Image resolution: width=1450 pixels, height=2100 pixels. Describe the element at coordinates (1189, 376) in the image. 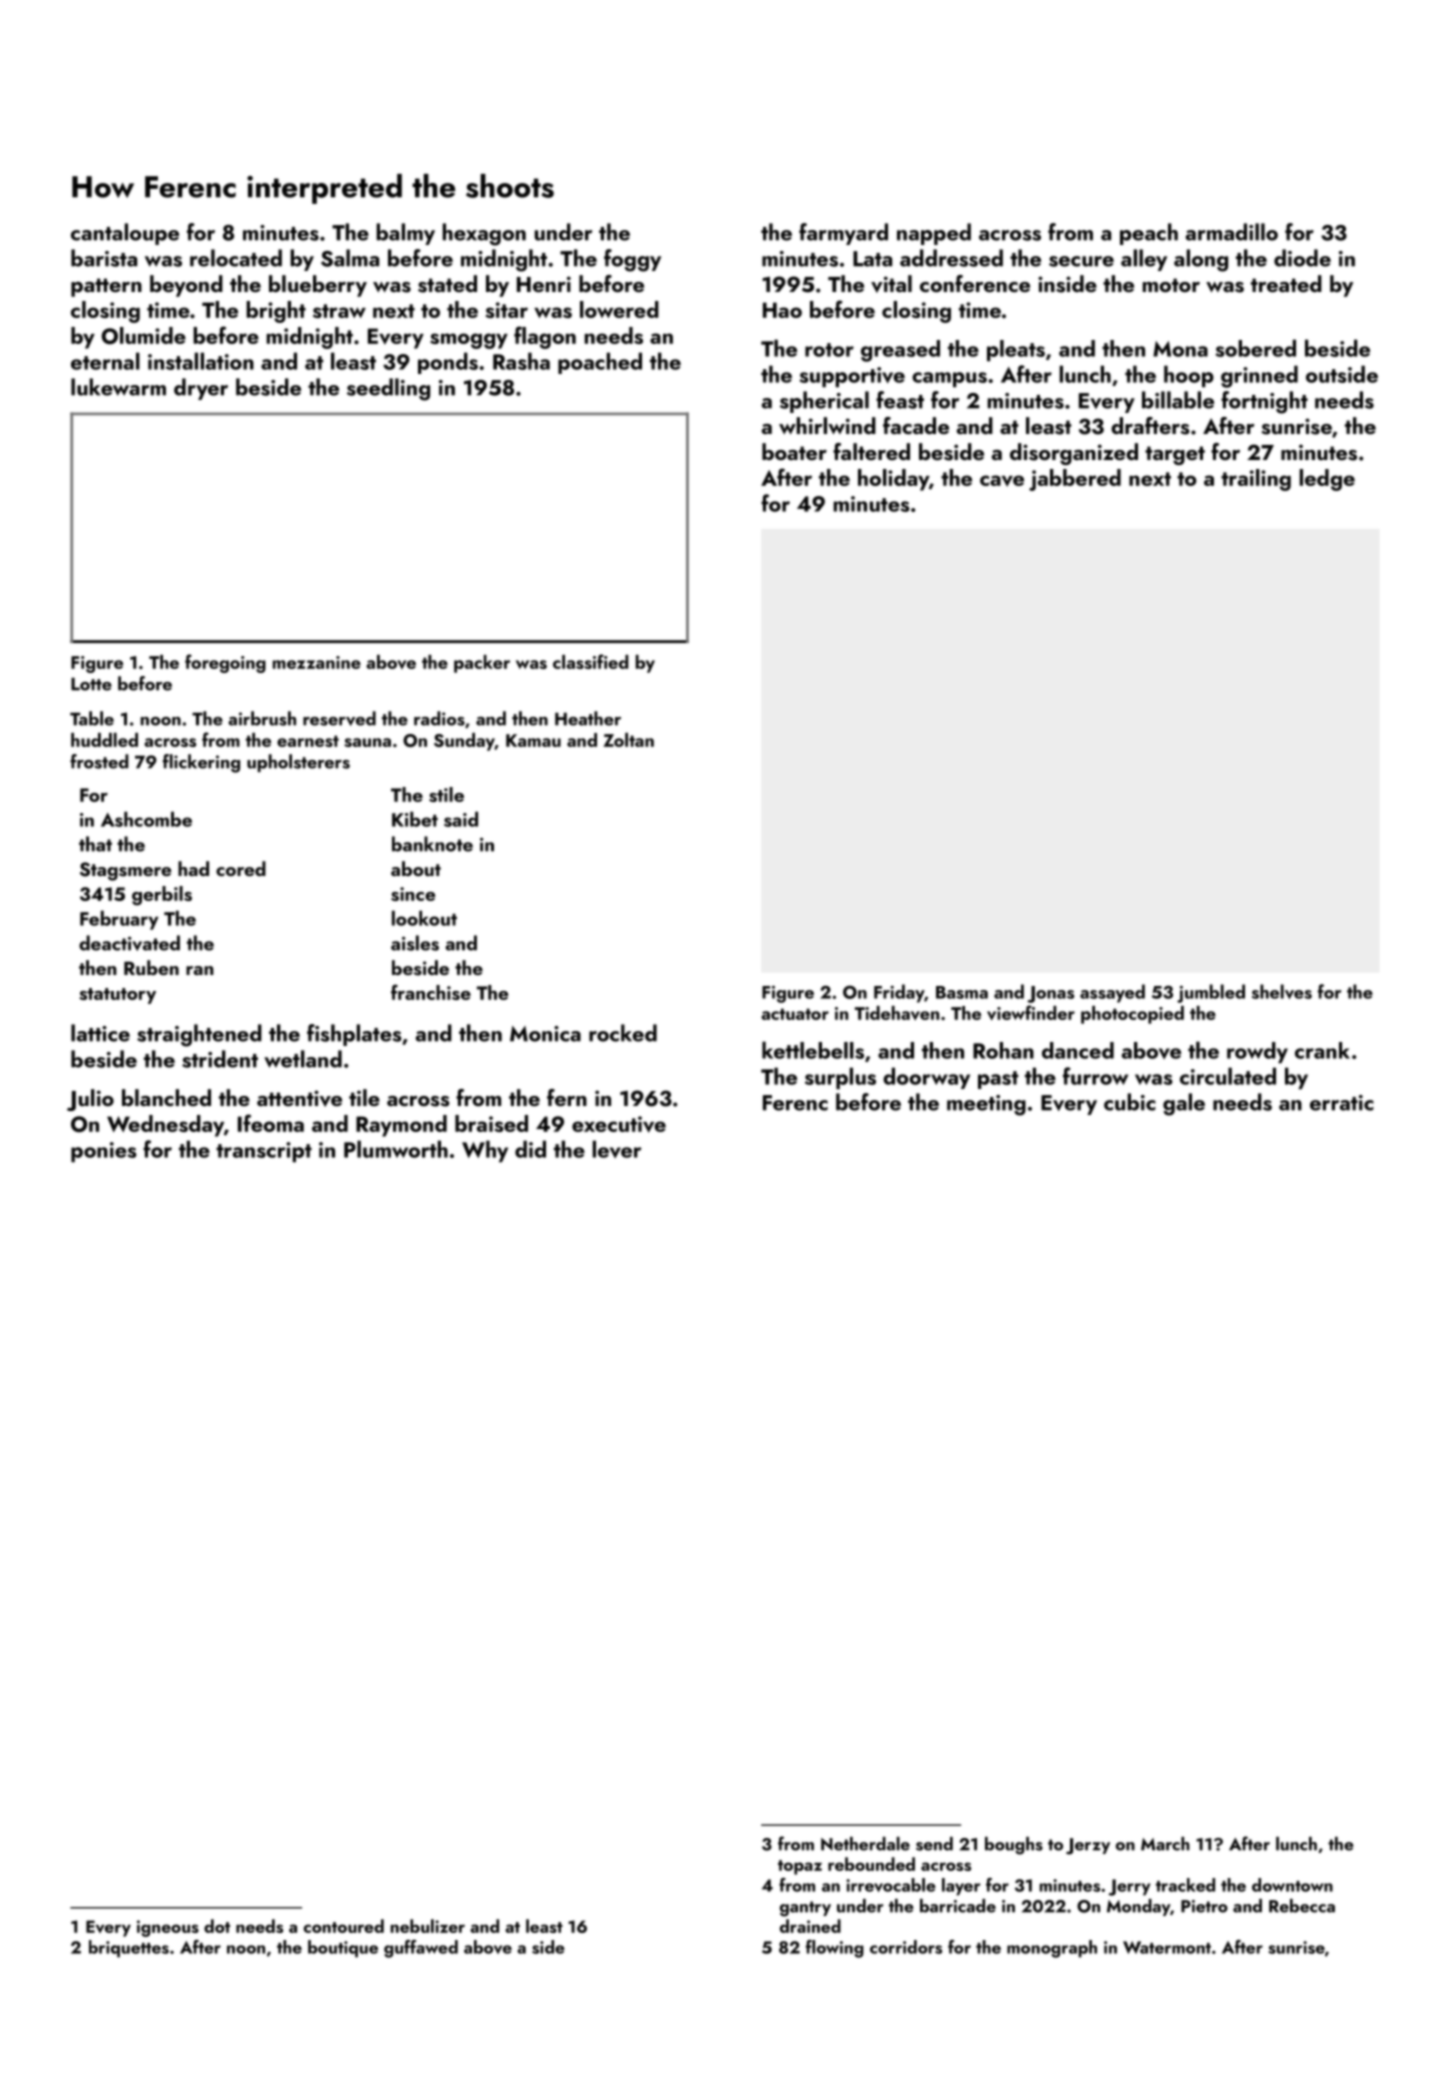

I see `hoop` at that location.
